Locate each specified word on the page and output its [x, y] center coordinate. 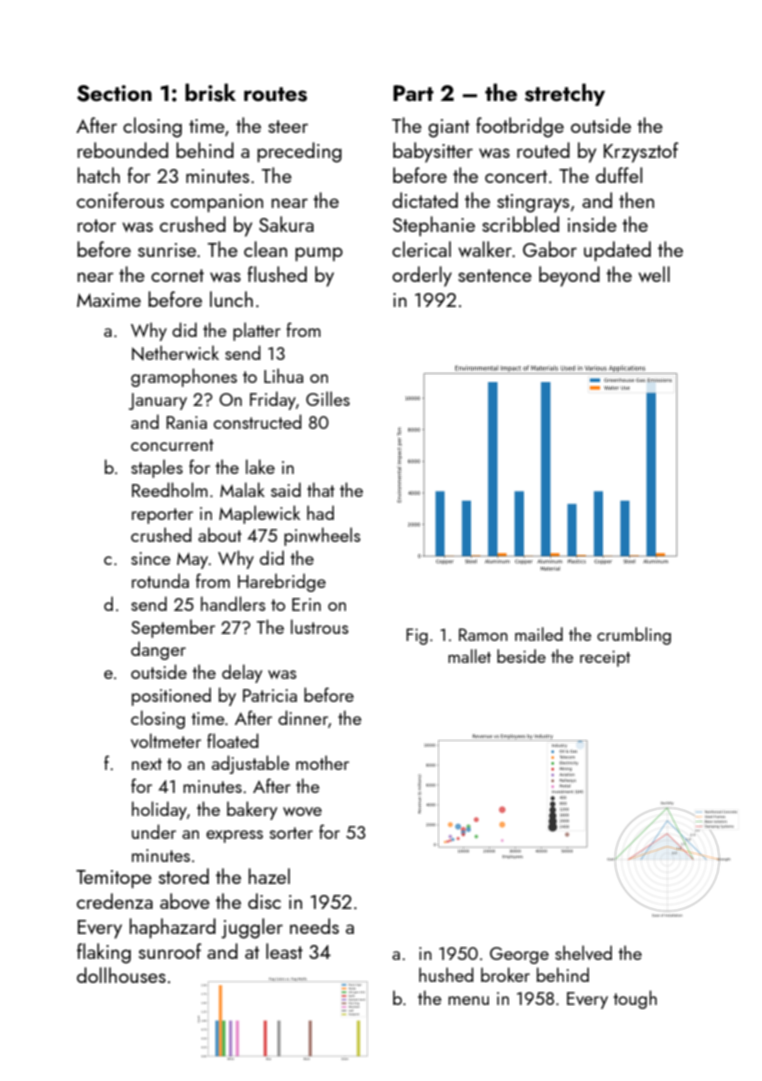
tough [635, 999]
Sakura [286, 224]
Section [114, 93]
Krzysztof [641, 152]
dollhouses [121, 975]
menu [468, 1000]
